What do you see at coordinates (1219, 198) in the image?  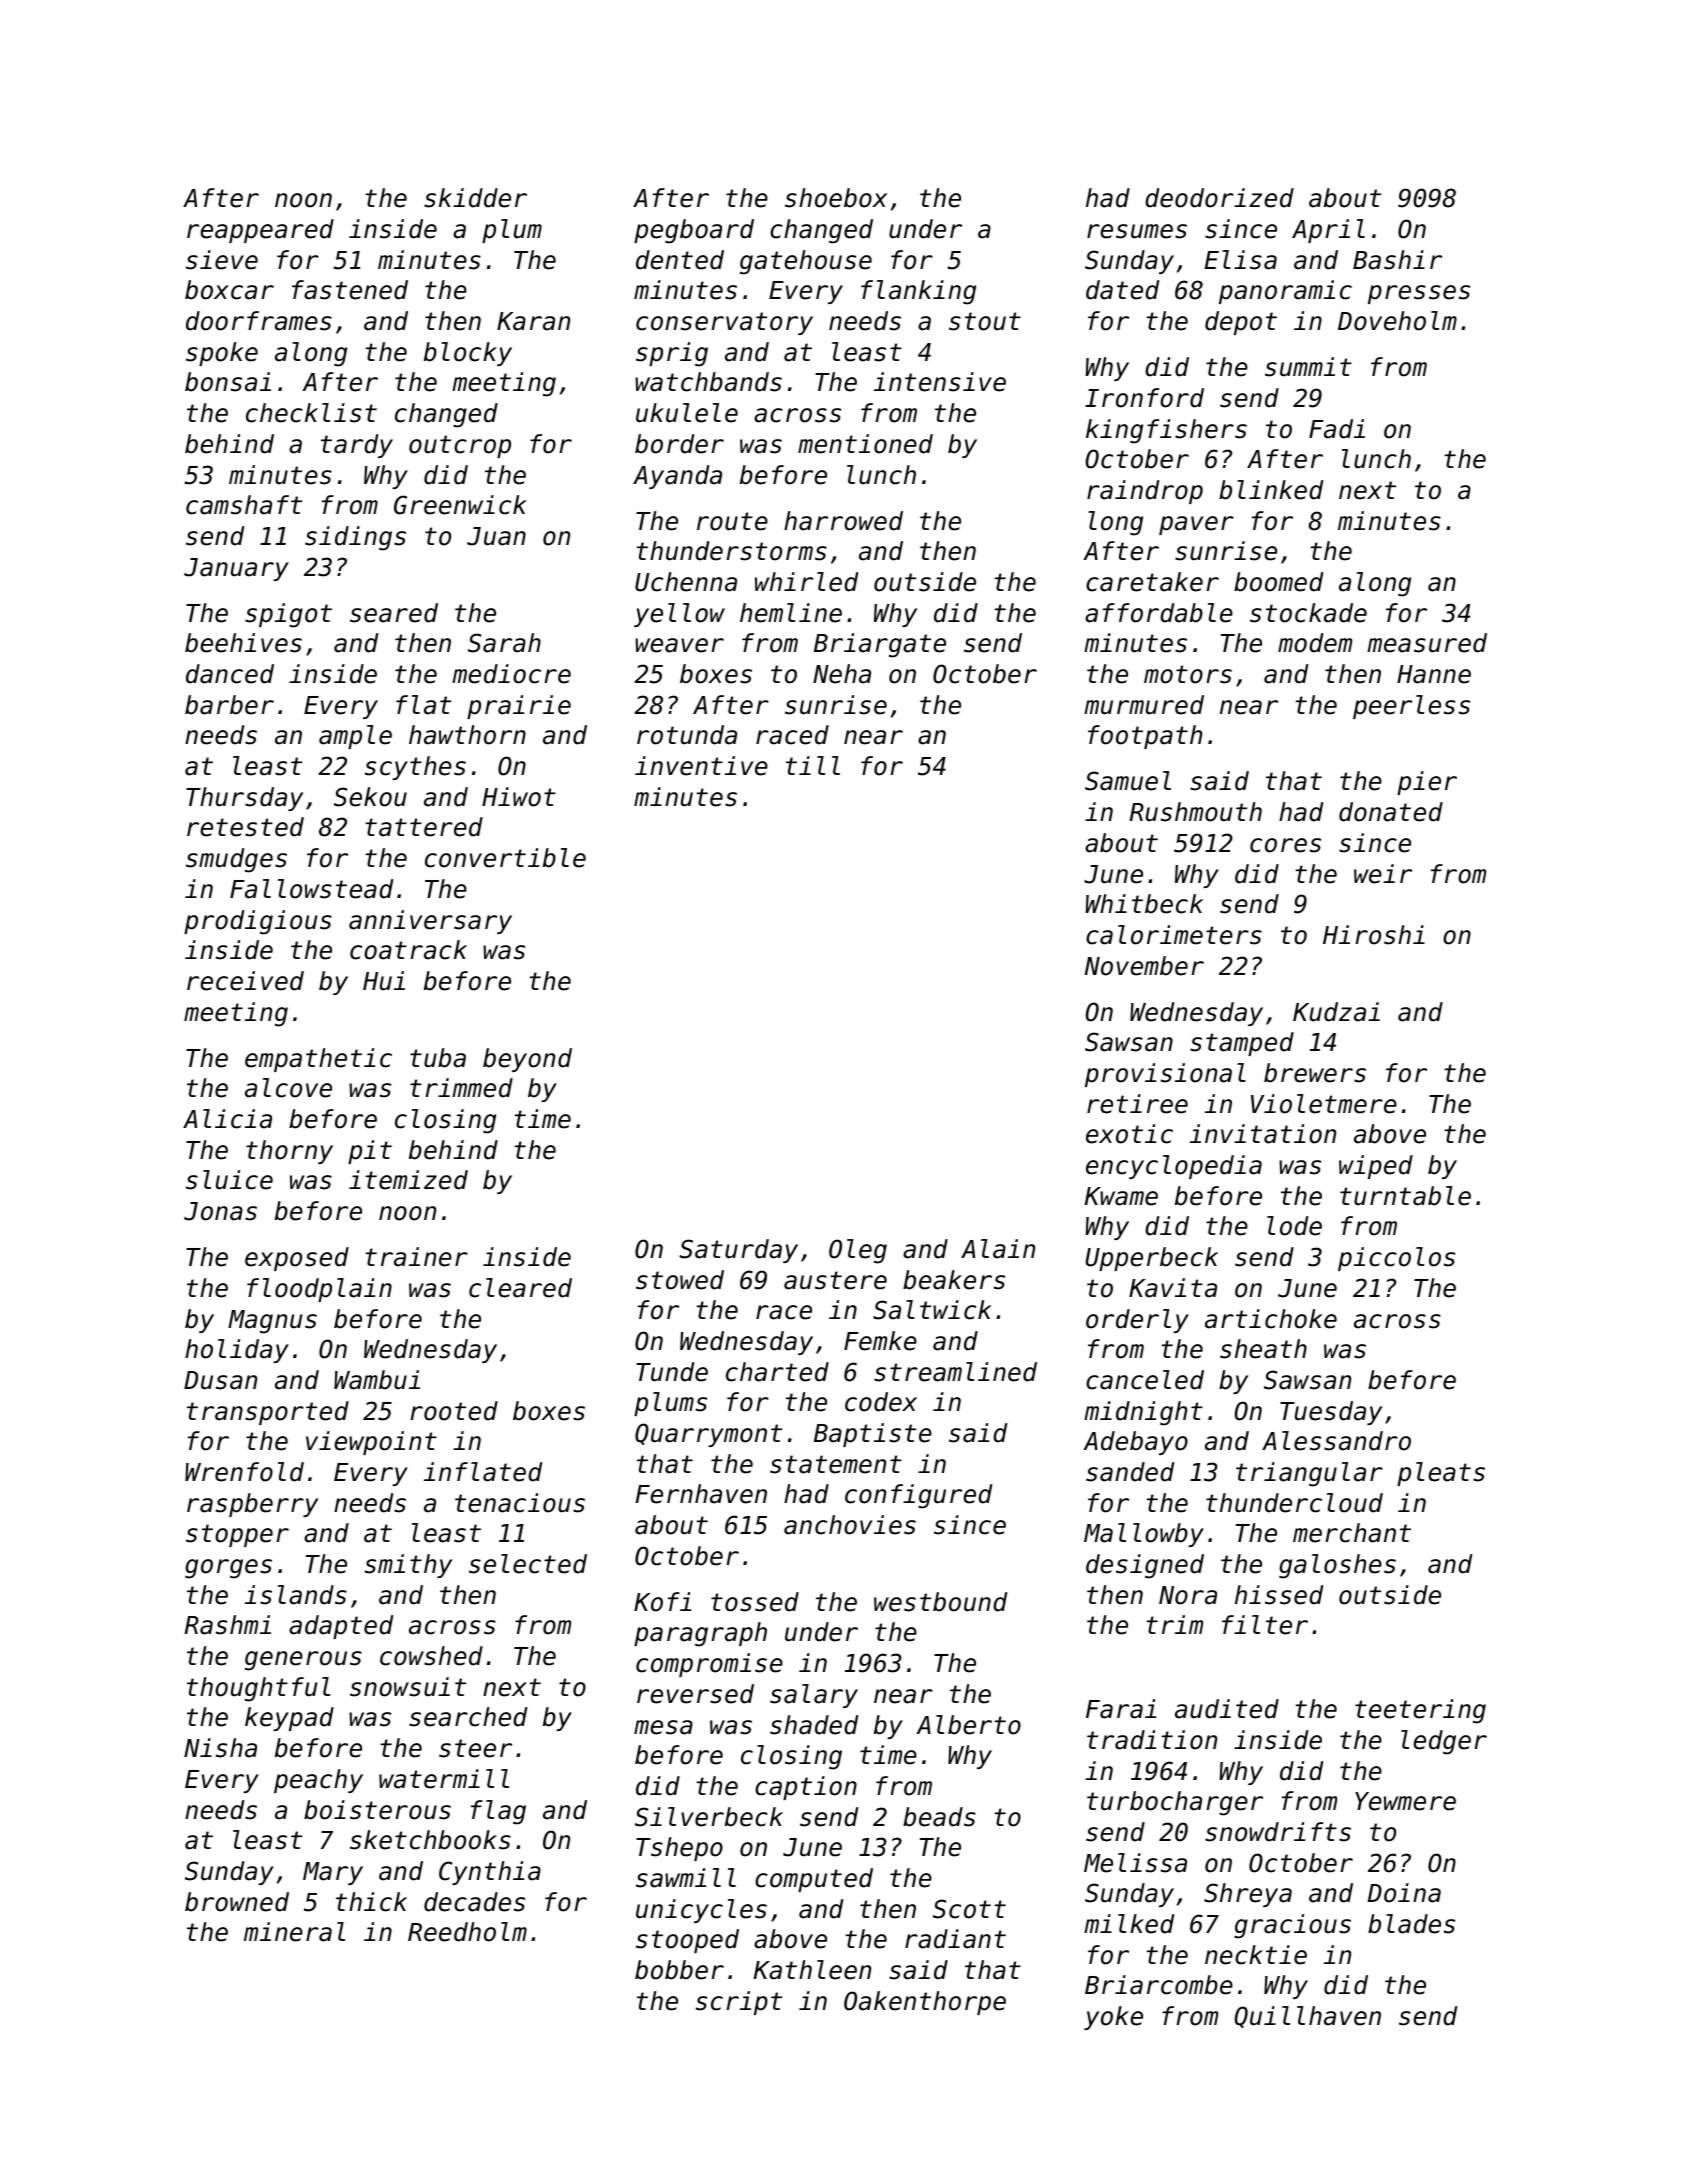 I see `deodorized` at bounding box center [1219, 198].
